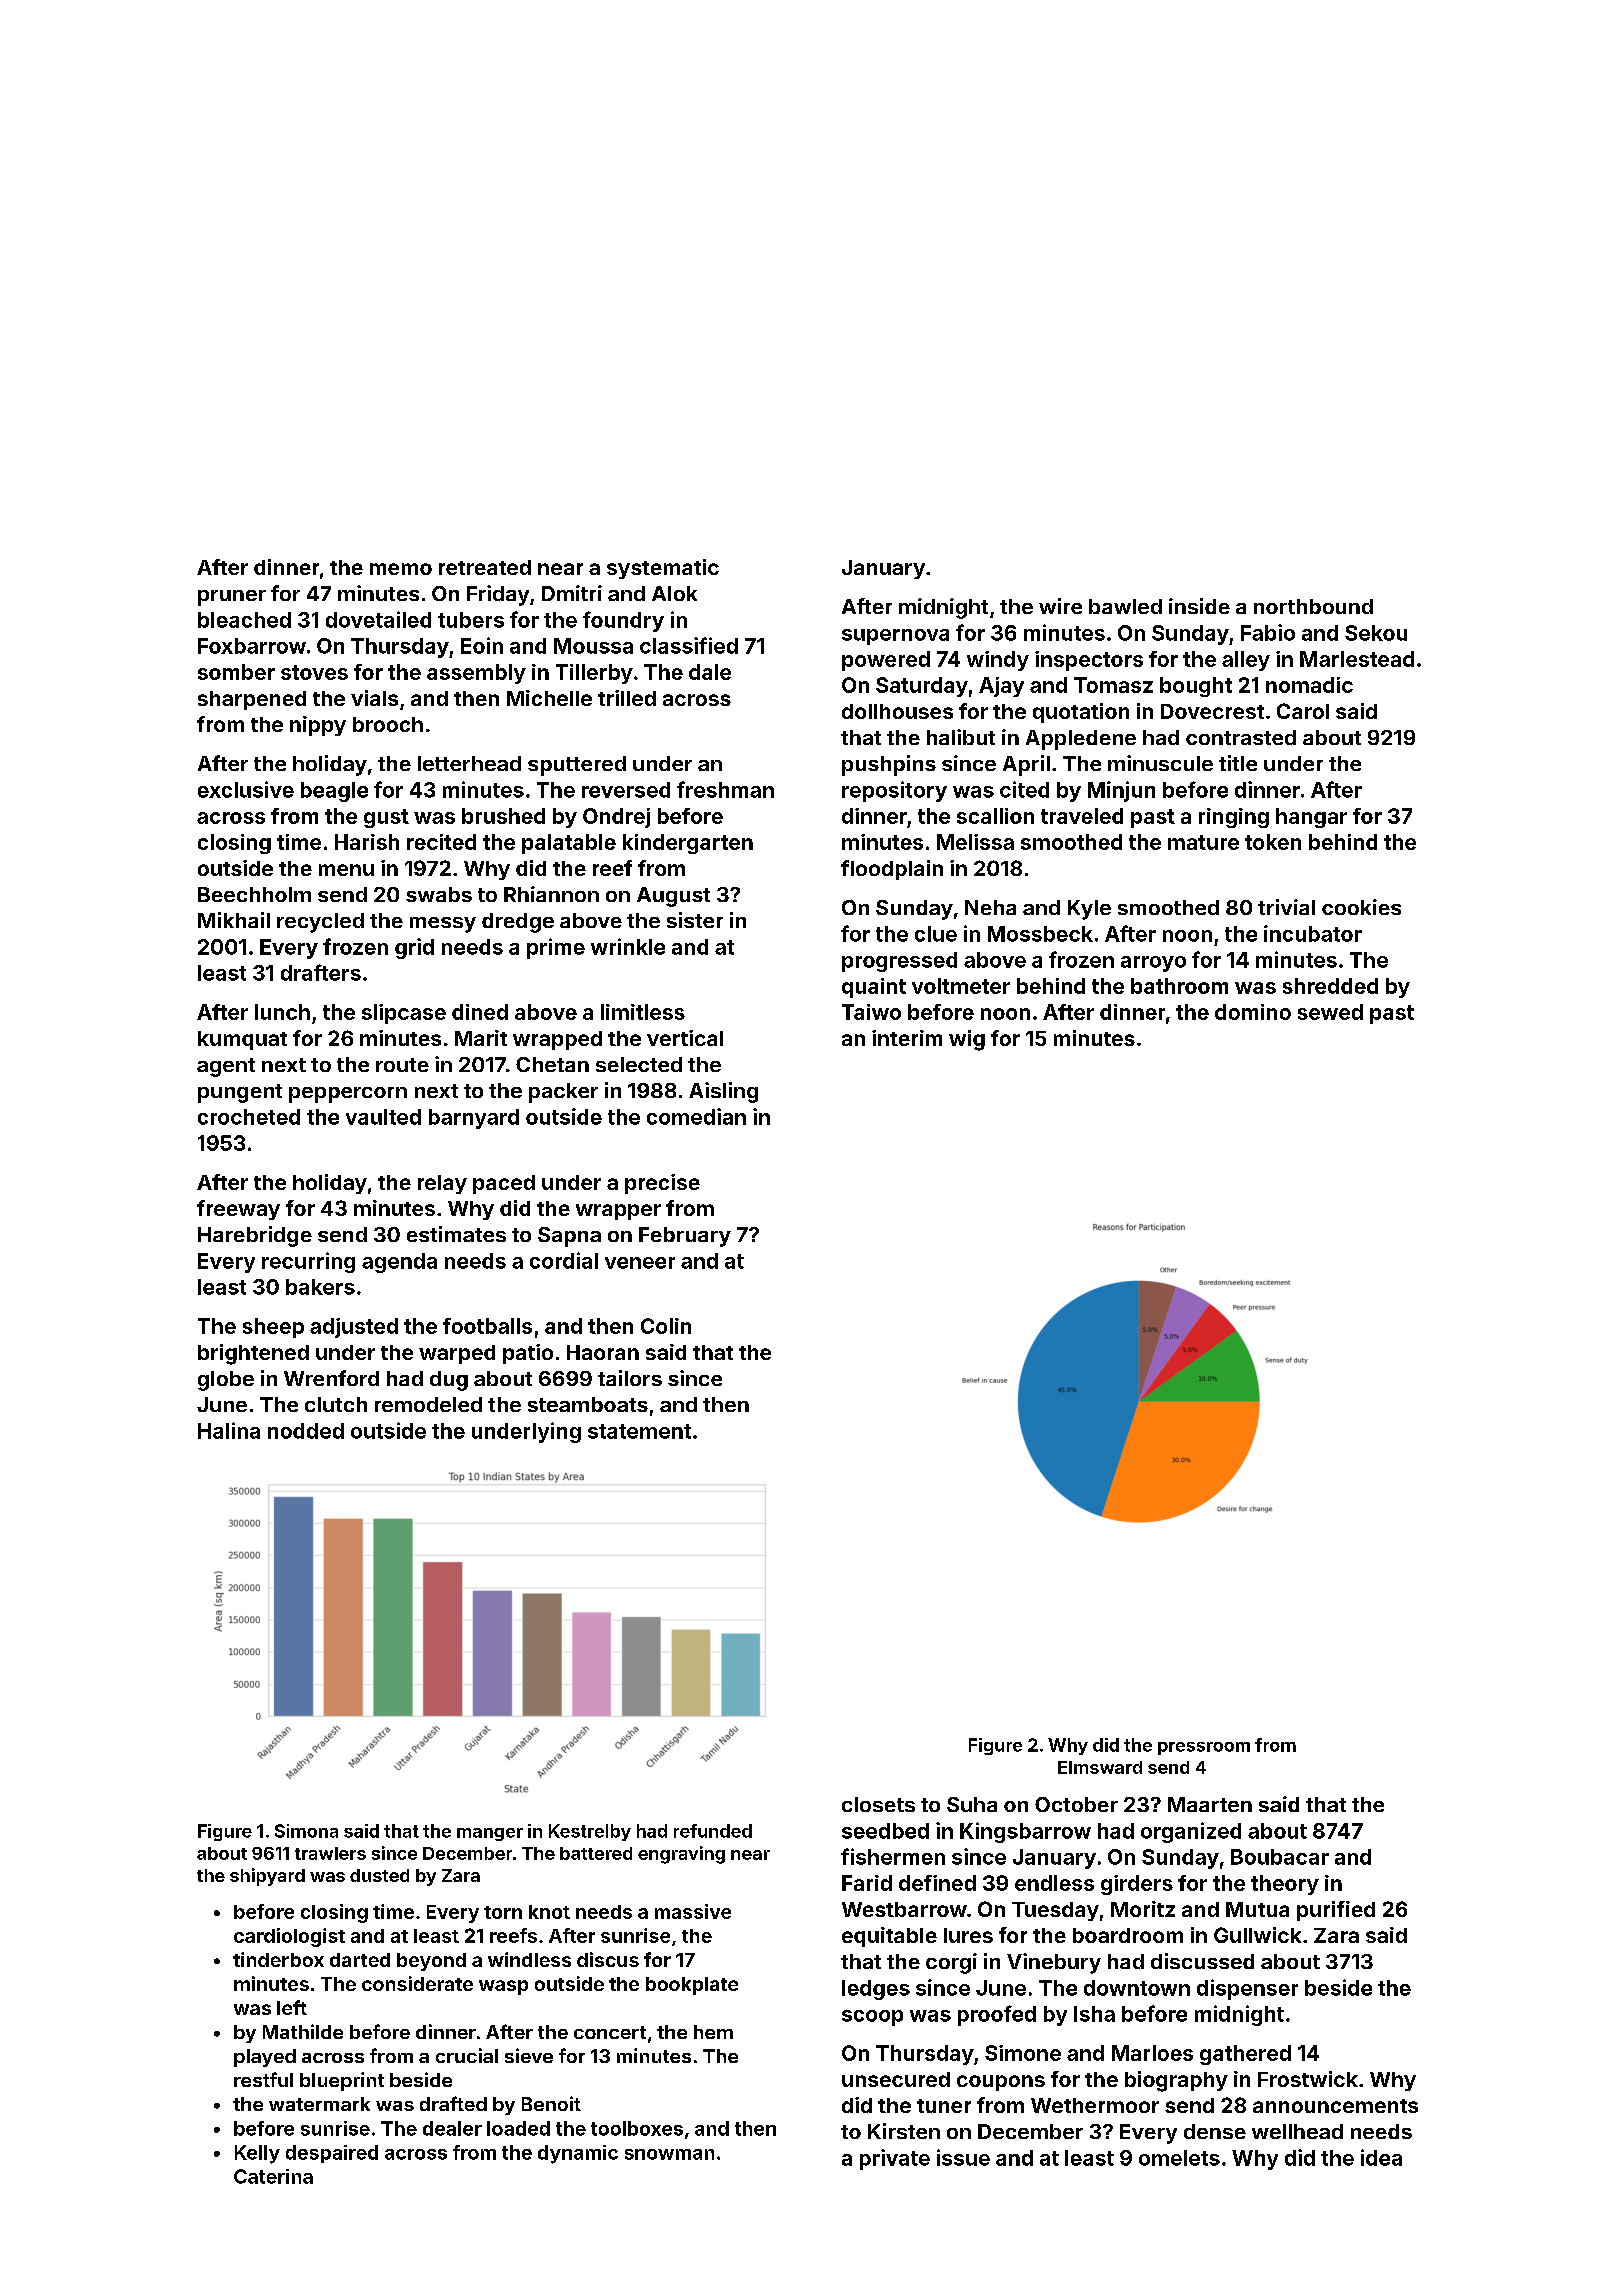 Image resolution: width=1620 pixels, height=2292 pixels. I want to click on Frostwick, so click(1308, 2079).
